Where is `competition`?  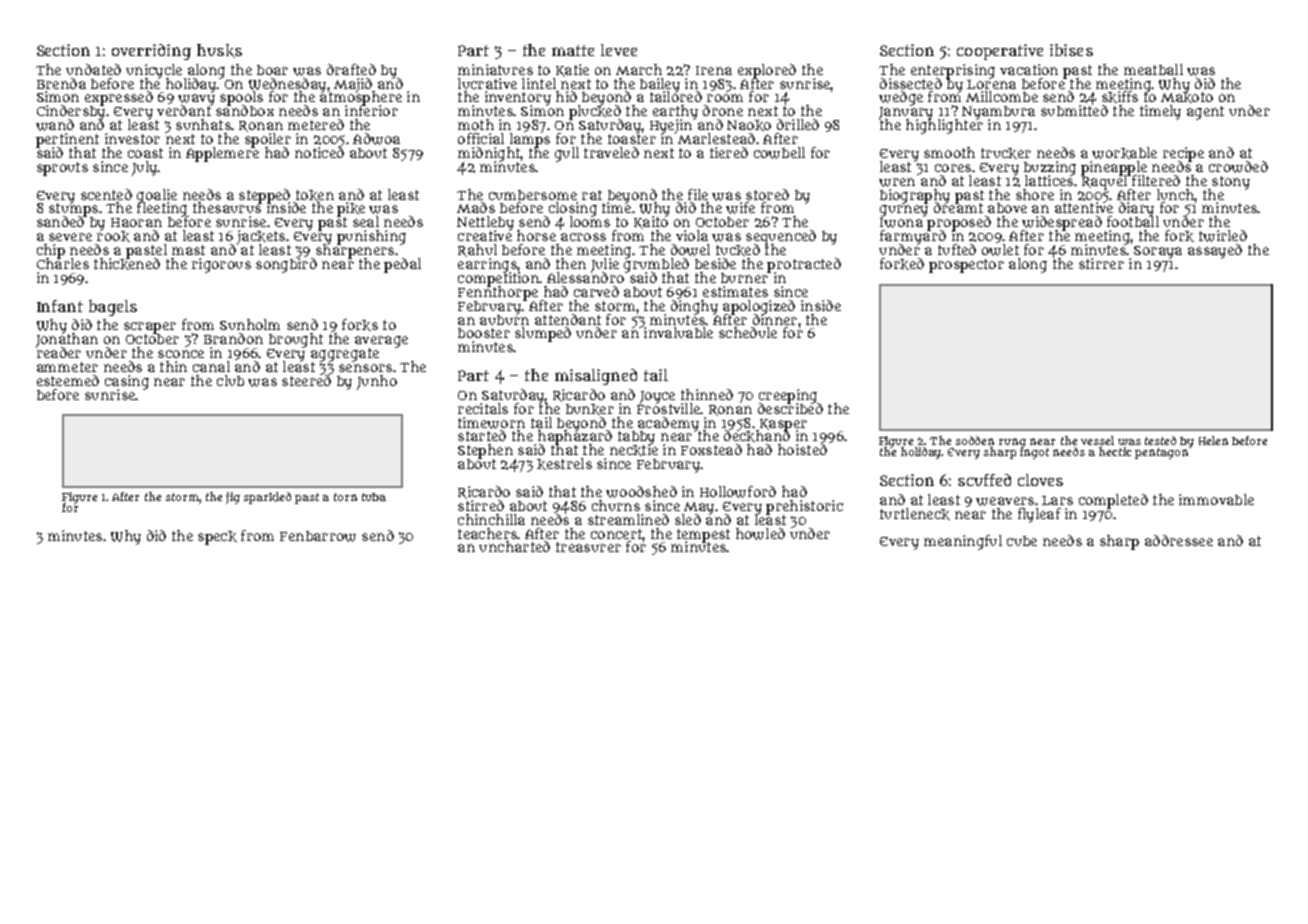
competition is located at coordinates (498, 279).
